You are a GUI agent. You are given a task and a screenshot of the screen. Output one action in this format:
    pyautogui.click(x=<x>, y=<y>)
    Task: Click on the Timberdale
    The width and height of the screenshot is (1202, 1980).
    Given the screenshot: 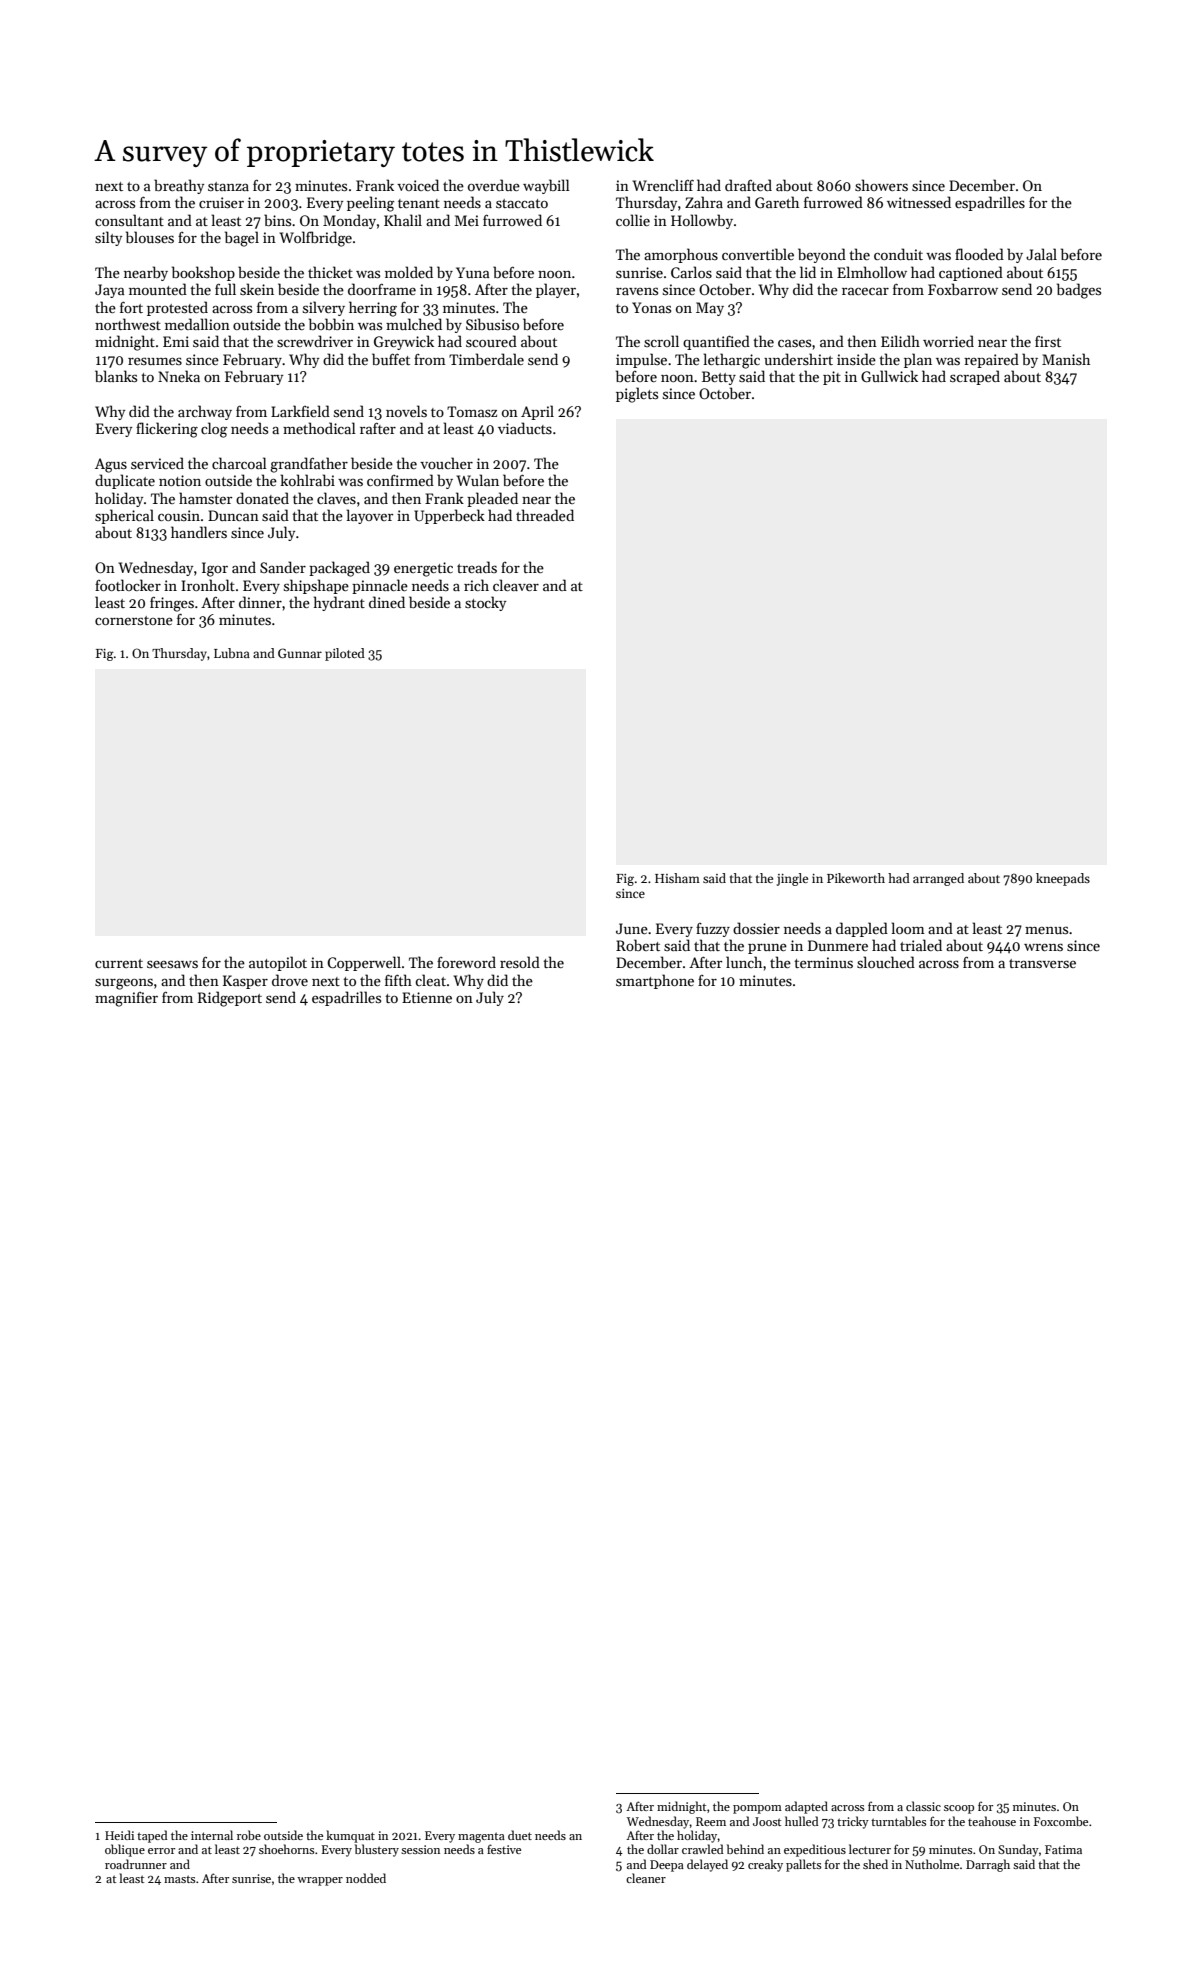 What is the action you would take?
    pyautogui.click(x=486, y=359)
